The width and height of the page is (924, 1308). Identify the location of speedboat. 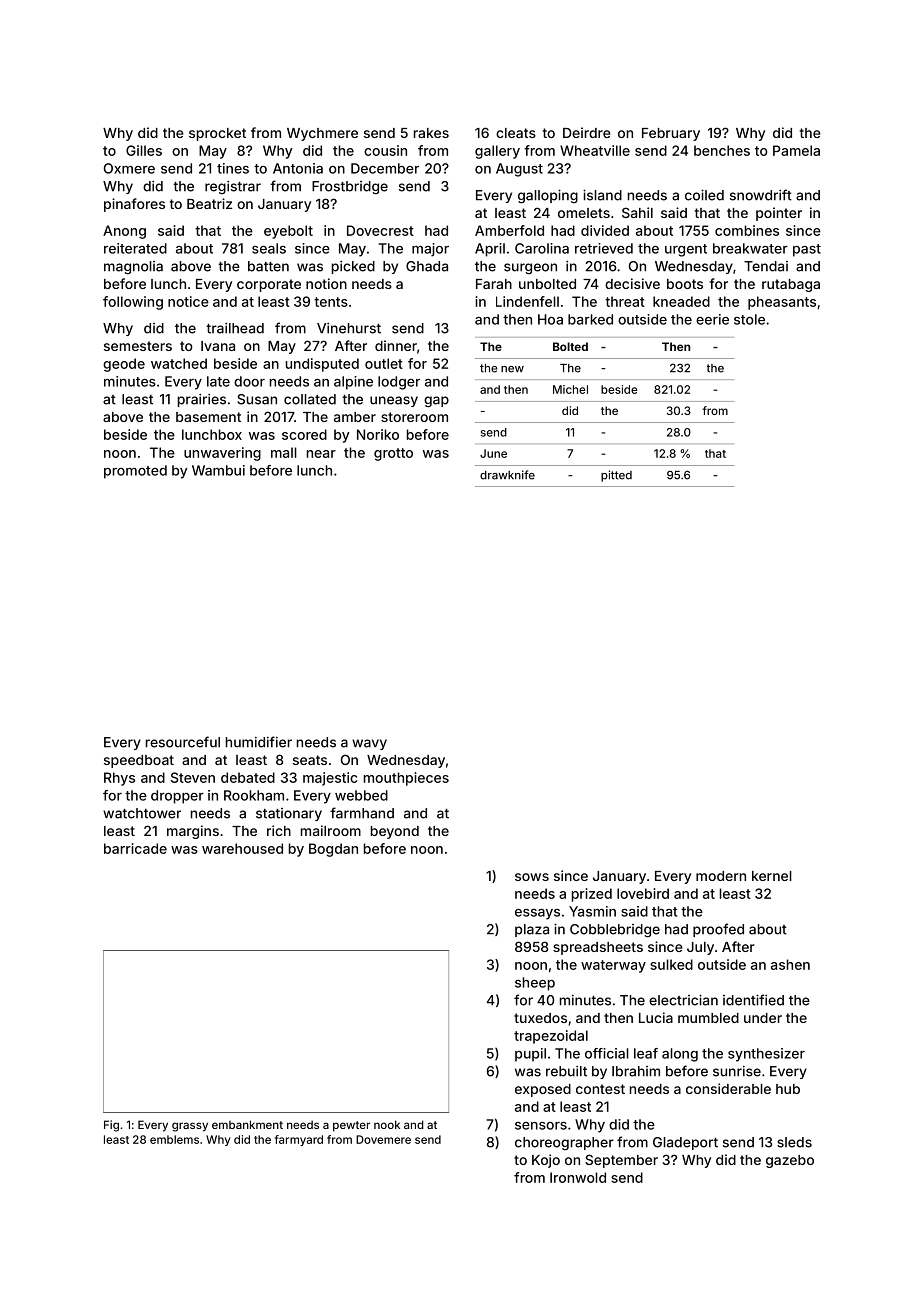
(139, 761).
